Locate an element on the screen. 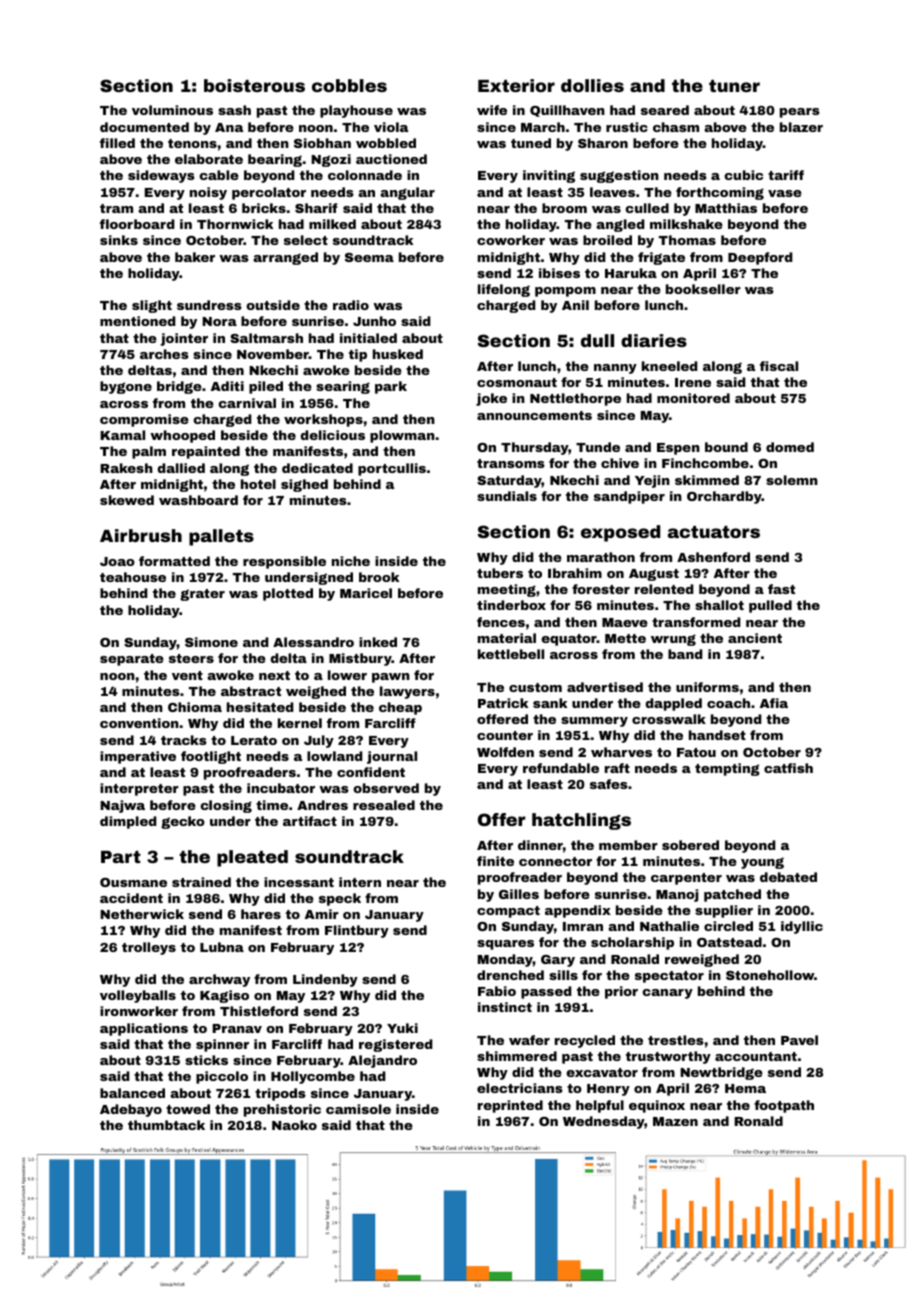 This screenshot has height=1308, width=924. husked is located at coordinates (398, 354).
